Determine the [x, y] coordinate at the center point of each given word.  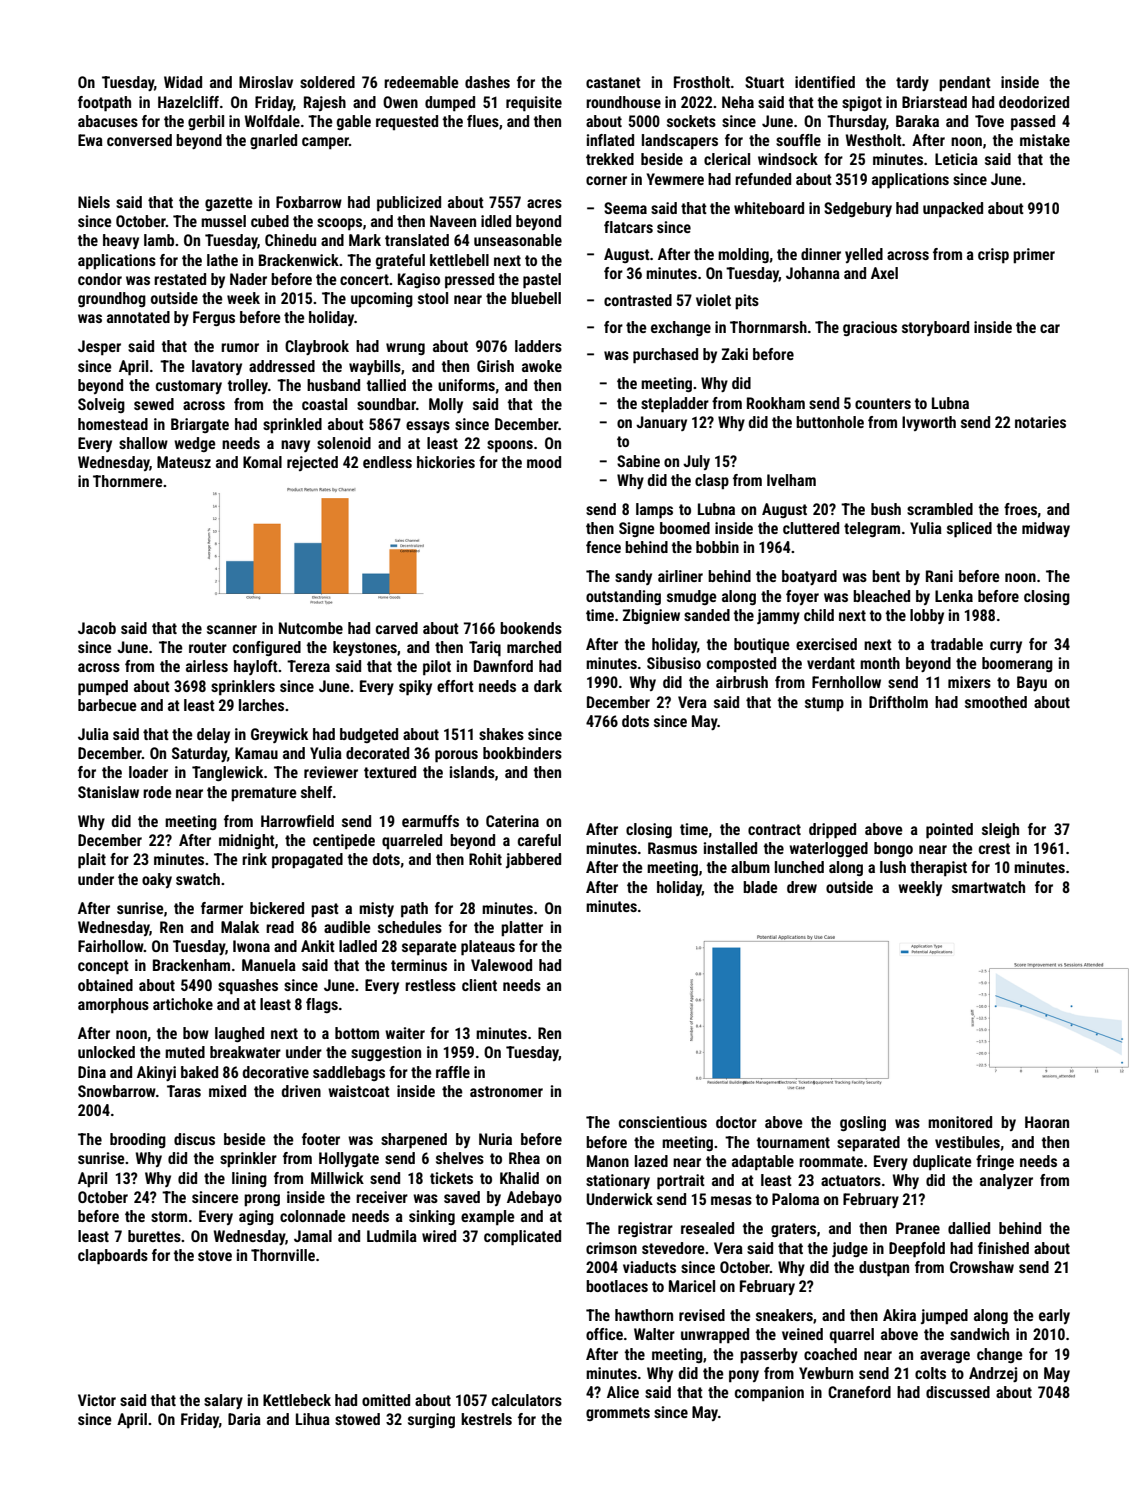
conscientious [663, 1122]
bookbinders [522, 753]
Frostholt [702, 82]
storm [169, 1216]
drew [802, 887]
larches [261, 705]
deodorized [1034, 102]
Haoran [1047, 1122]
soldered [327, 82]
